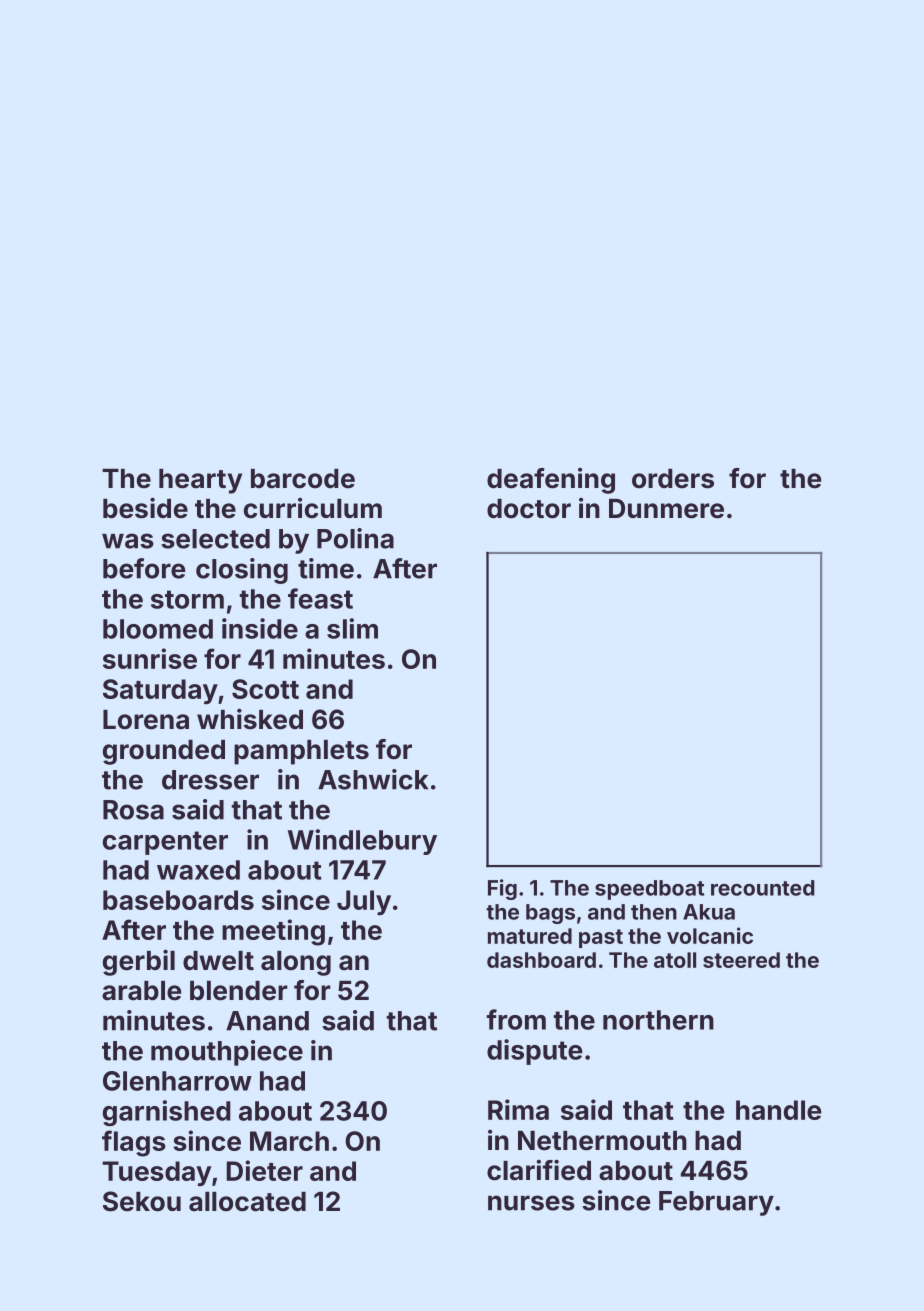  Describe the element at coordinates (200, 481) in the screenshot. I see `hearty` at that location.
